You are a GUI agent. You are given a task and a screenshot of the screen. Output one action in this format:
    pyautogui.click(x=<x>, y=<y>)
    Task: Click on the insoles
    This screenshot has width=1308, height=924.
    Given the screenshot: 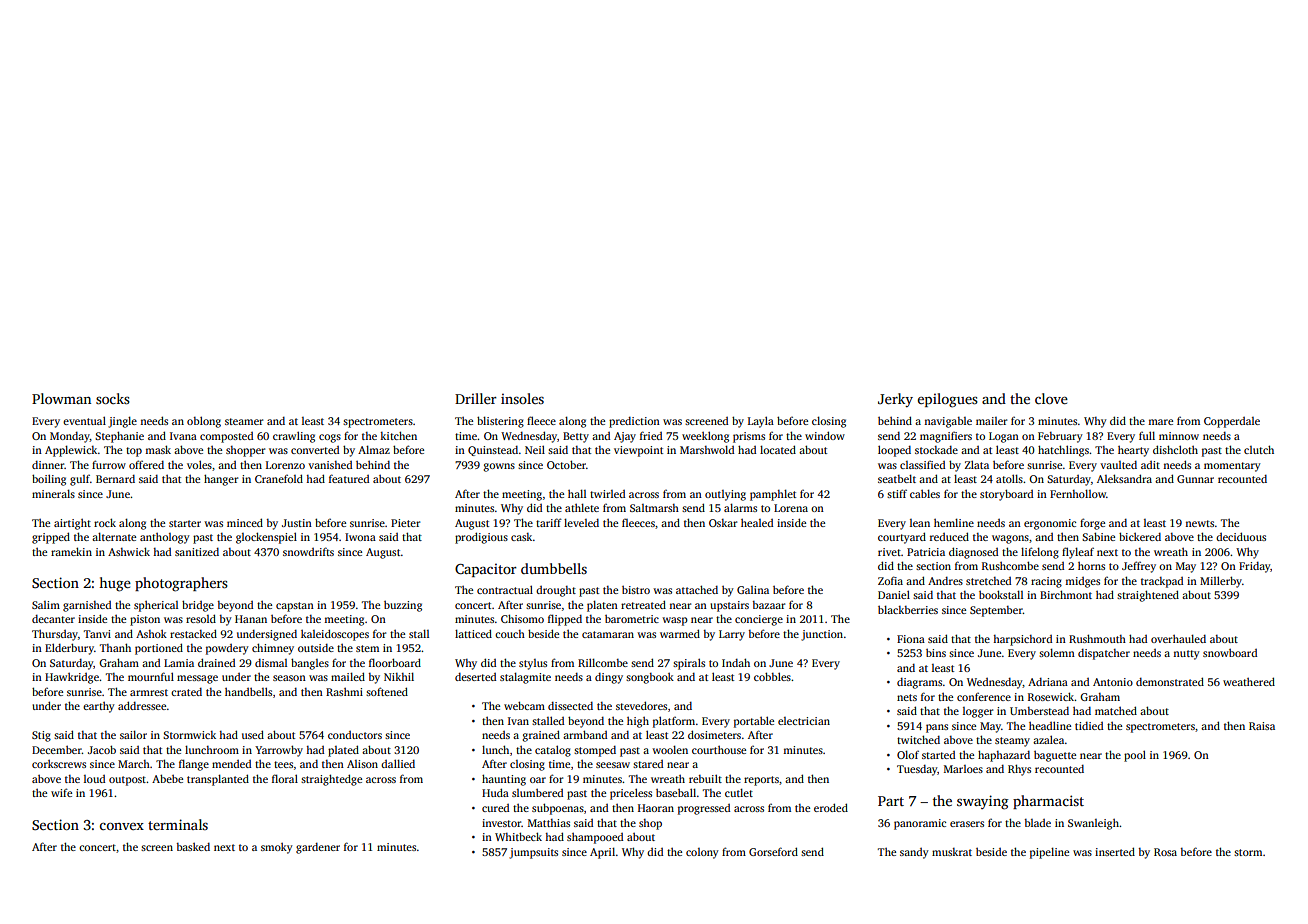 What is the action you would take?
    pyautogui.click(x=522, y=398)
